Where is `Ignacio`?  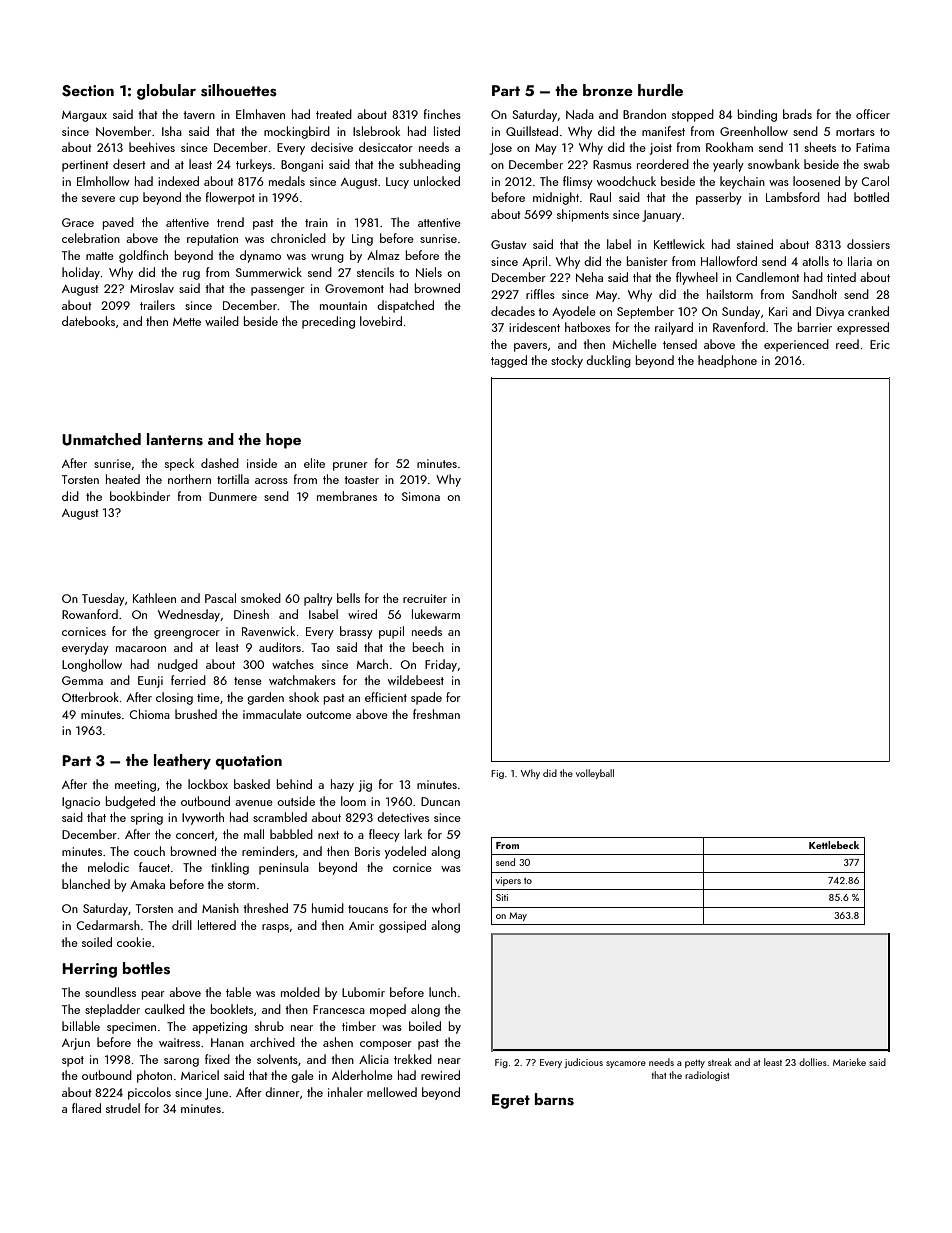
Ignacio is located at coordinates (81, 803).
